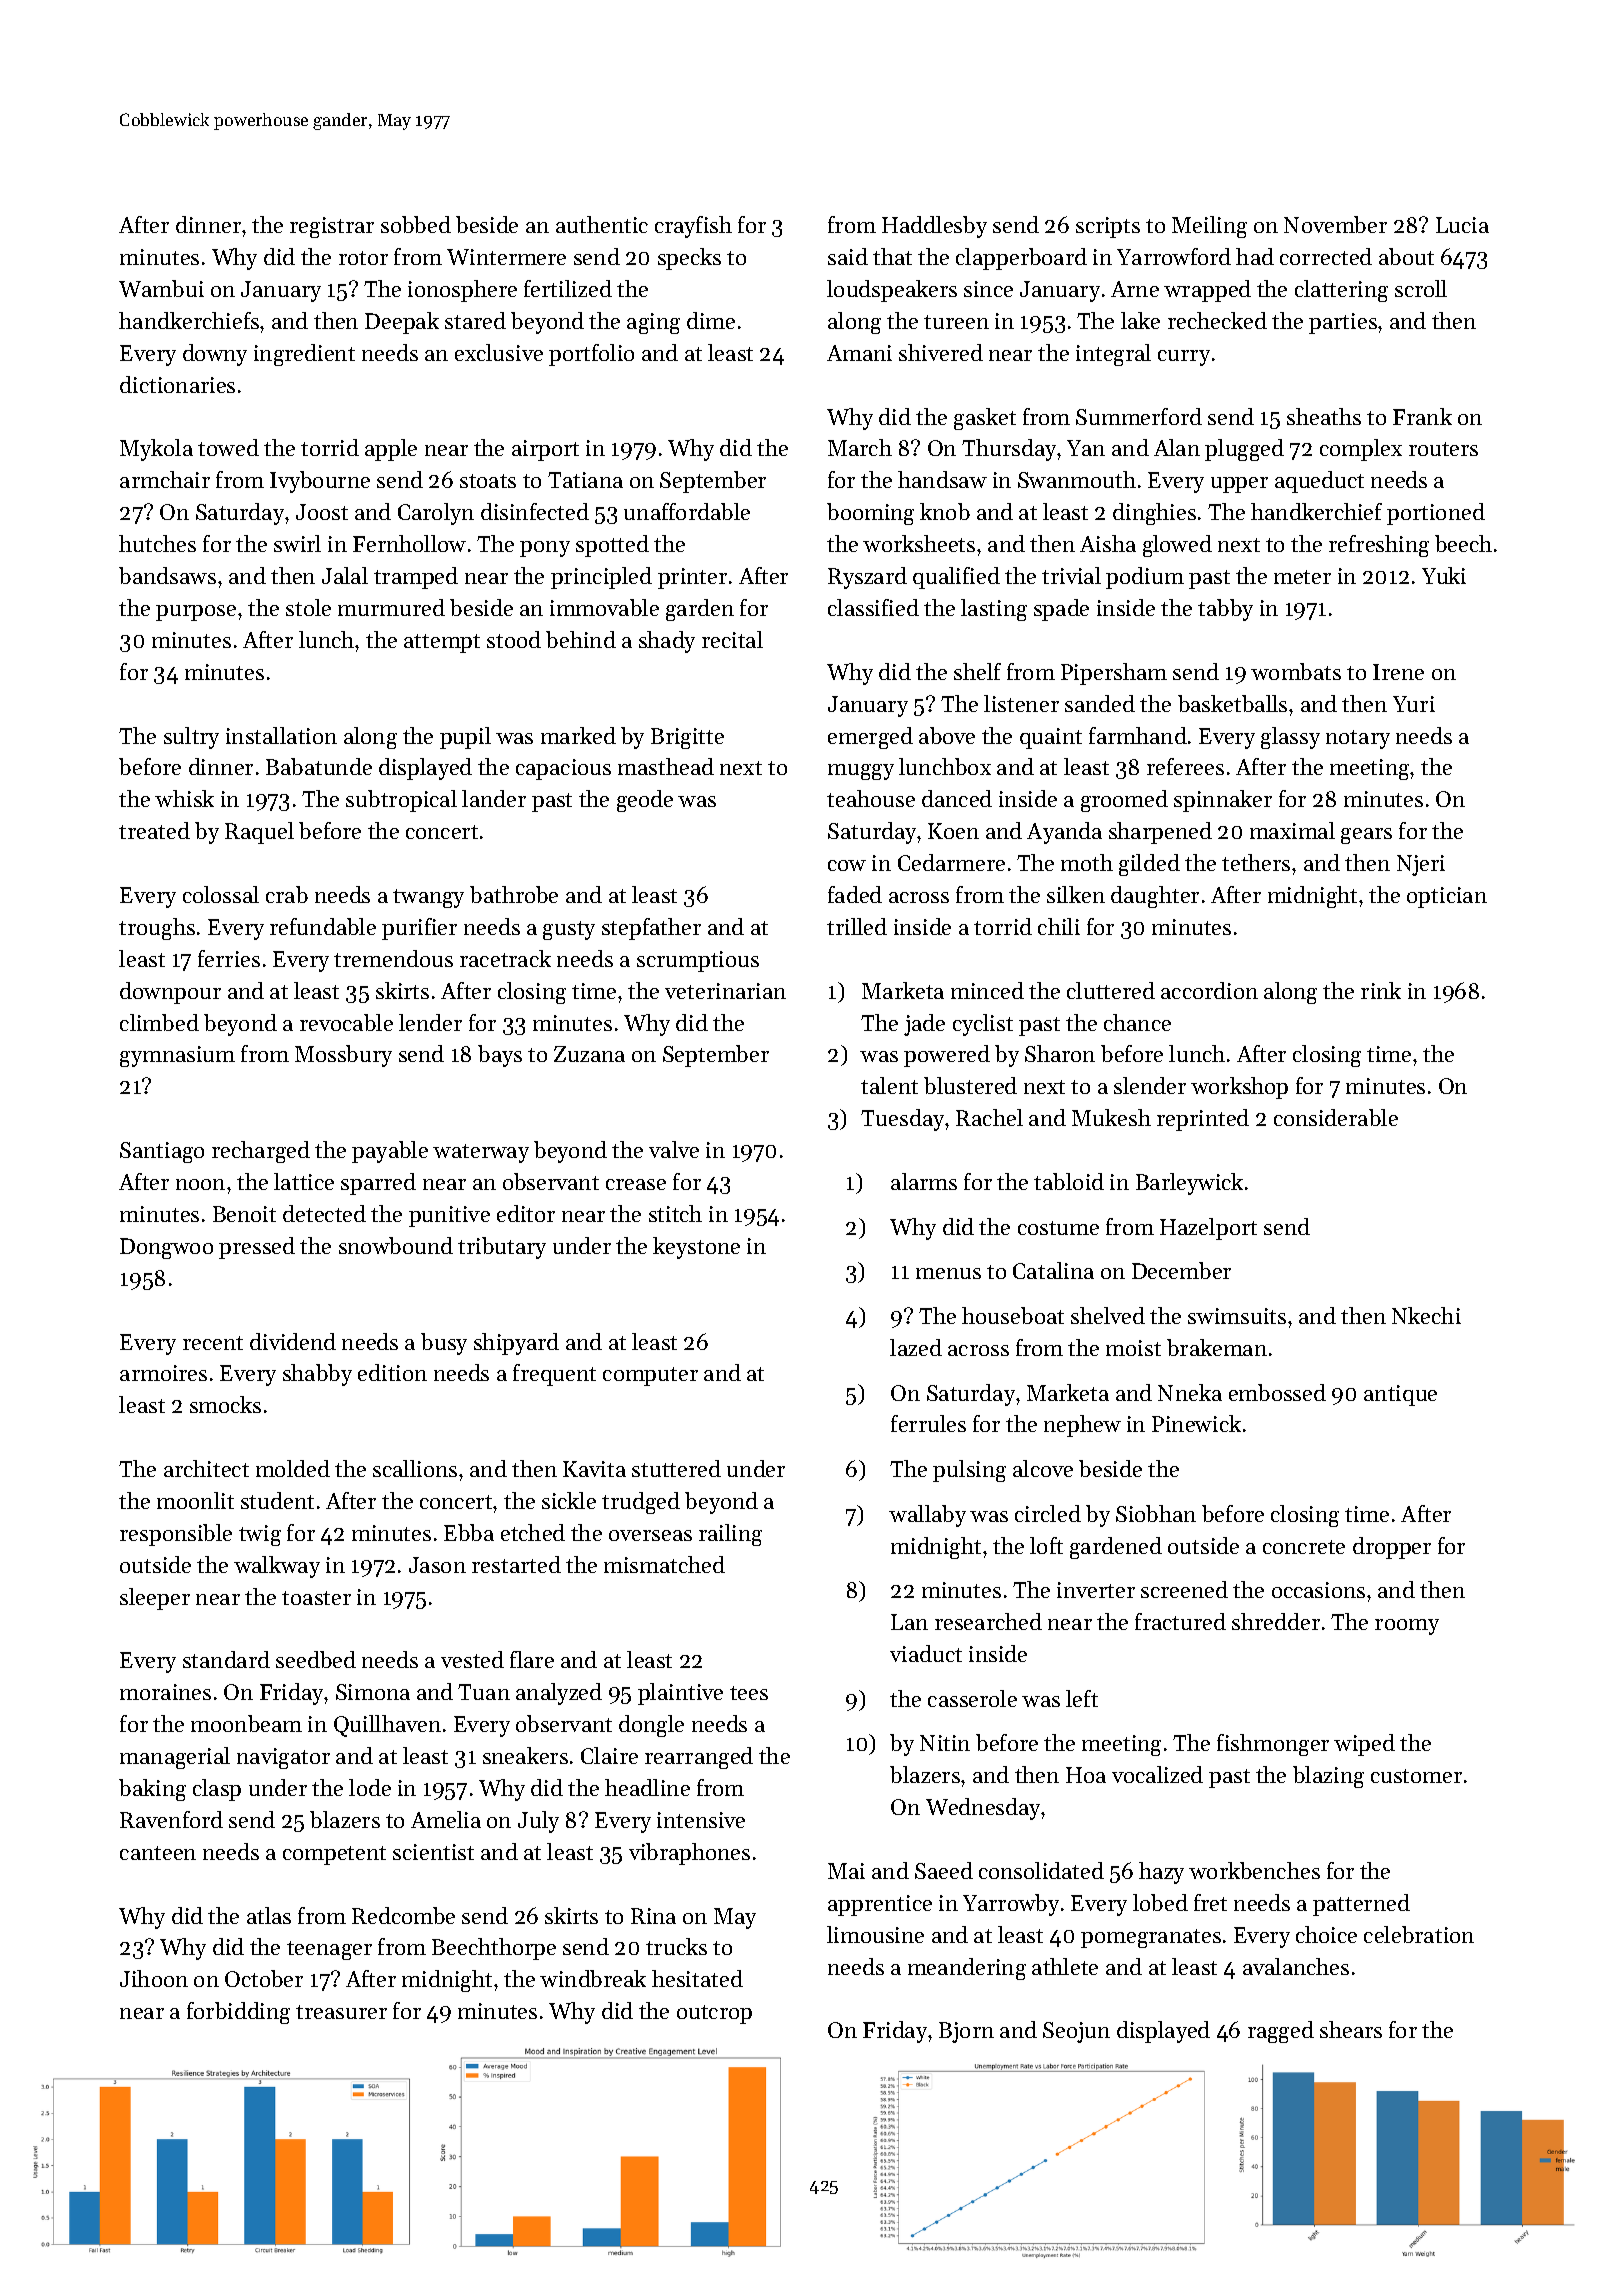 This image has height=2292, width=1620. Describe the element at coordinates (246, 1723) in the image. I see `moonbeam` at that location.
